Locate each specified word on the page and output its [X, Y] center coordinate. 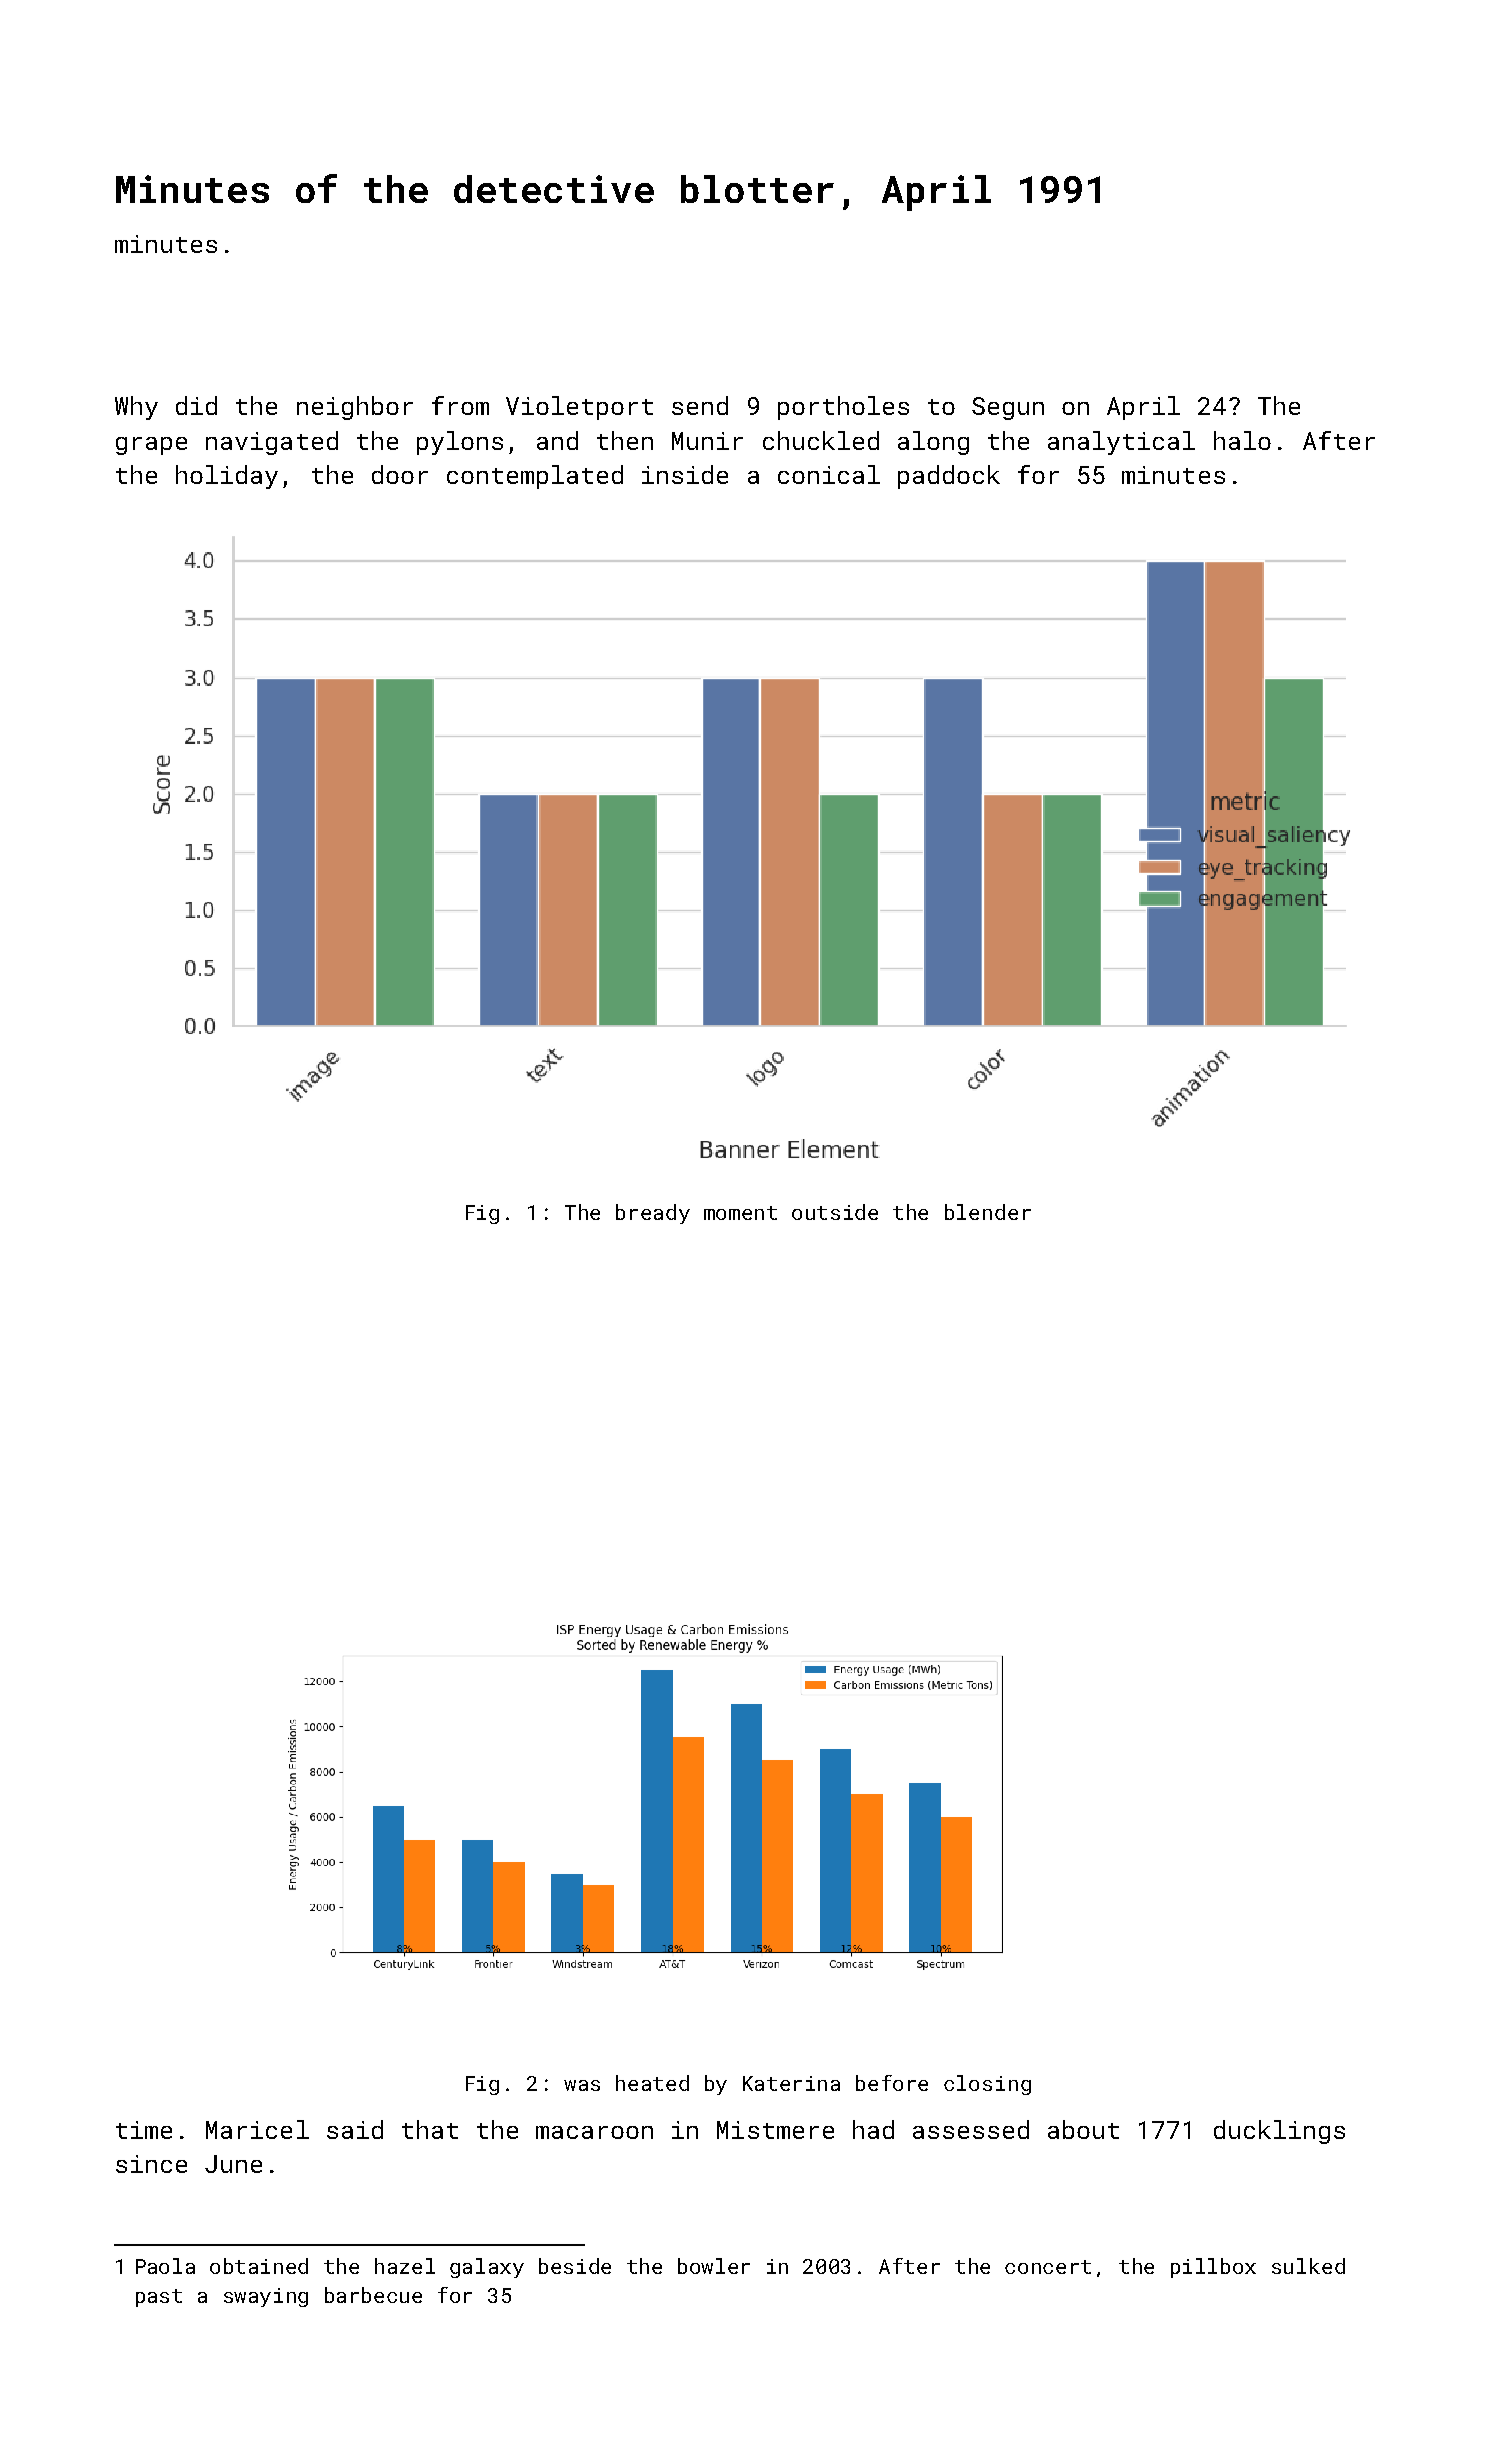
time [144, 2130]
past [159, 2298]
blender [988, 1212]
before [892, 2083]
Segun [1008, 408]
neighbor [355, 408]
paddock [949, 477]
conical [829, 474]
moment [740, 1213]
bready [653, 1214]
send [700, 405]
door [400, 474]
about [1083, 2129]
